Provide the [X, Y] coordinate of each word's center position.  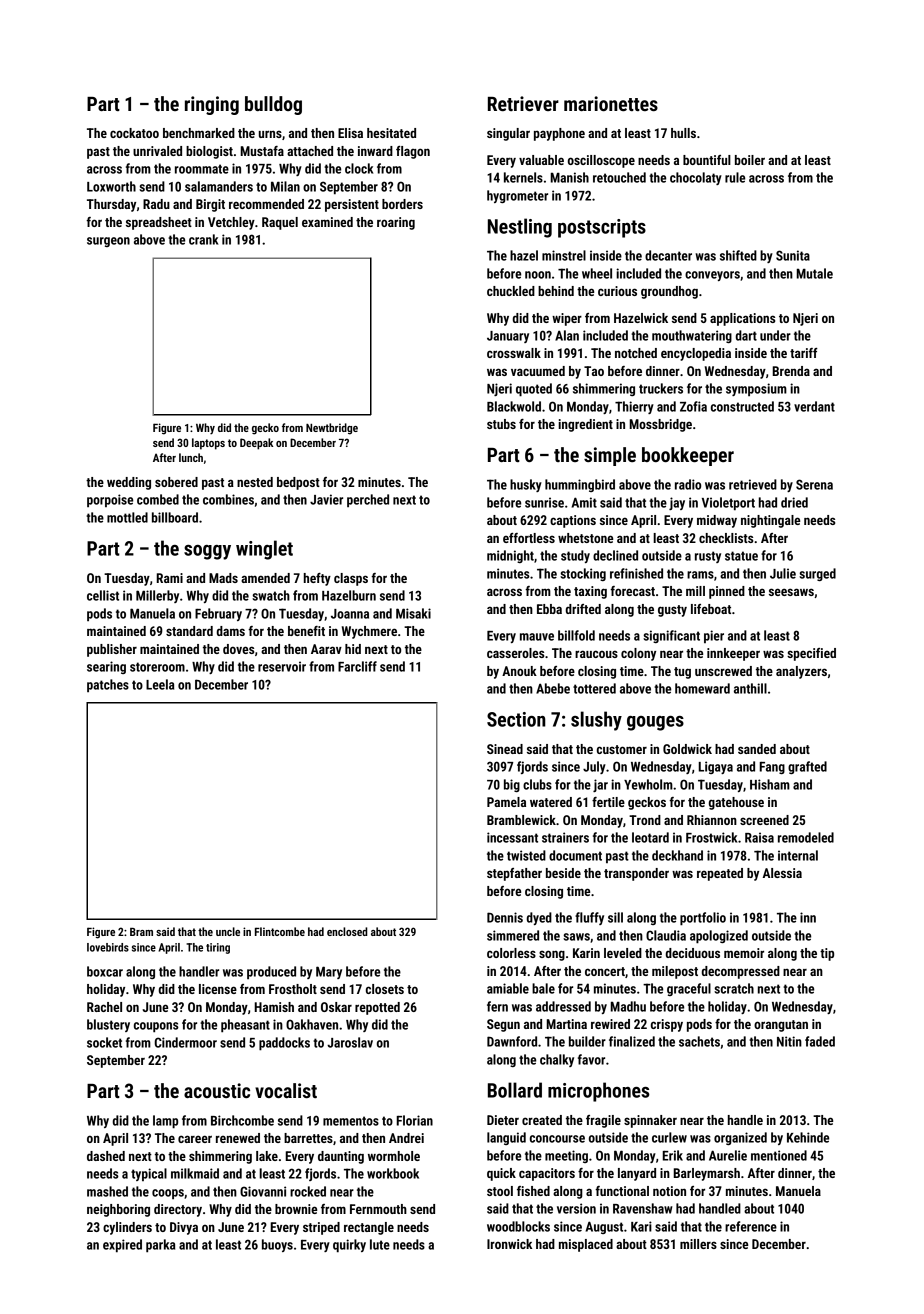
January [508, 337]
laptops [208, 444]
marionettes [611, 103]
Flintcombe [280, 931]
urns [270, 134]
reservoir [282, 666]
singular [508, 134]
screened [764, 820]
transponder [636, 874]
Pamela [506, 802]
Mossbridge [661, 425]
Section [516, 719]
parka [160, 1246]
